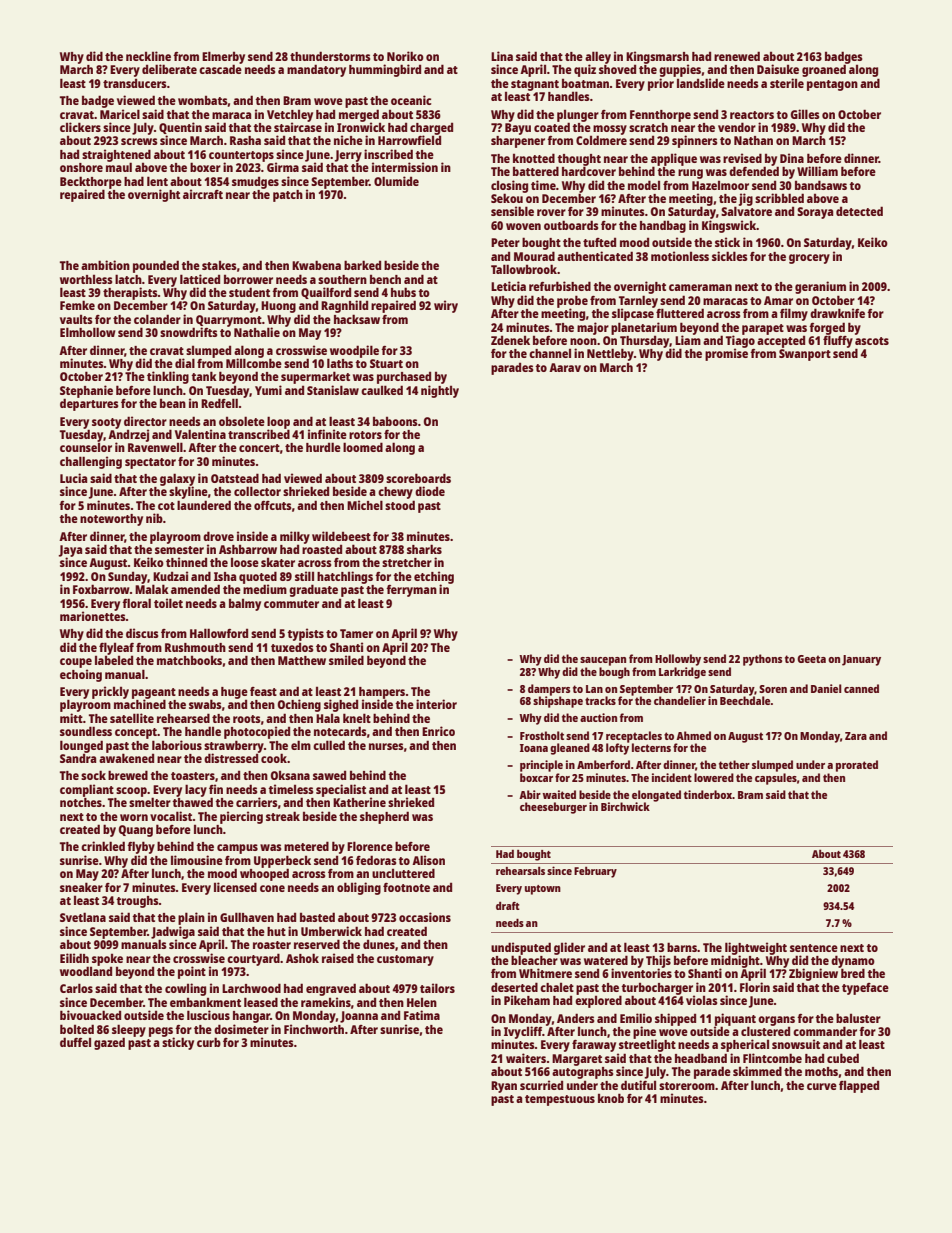 Image resolution: width=952 pixels, height=1233 pixels. I want to click on accepted, so click(781, 342).
